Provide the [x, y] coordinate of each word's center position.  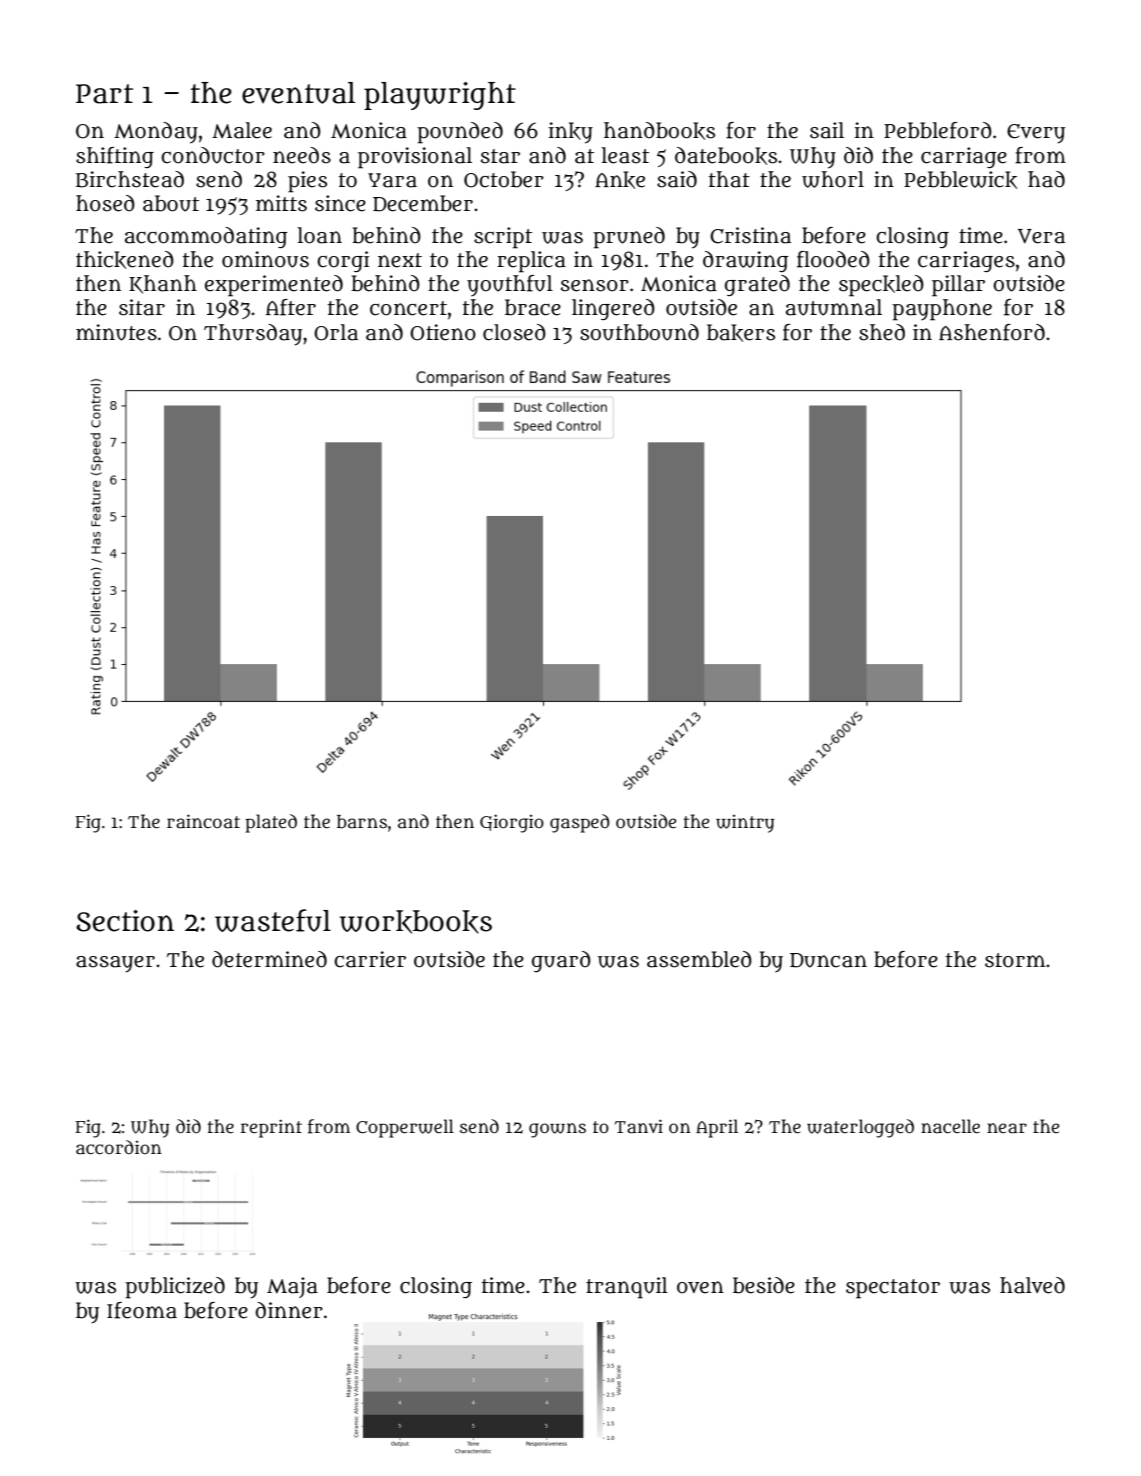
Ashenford [992, 332]
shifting [115, 157]
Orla [336, 332]
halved [1032, 1285]
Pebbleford [938, 130]
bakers [741, 333]
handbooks [659, 131]
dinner [289, 1310]
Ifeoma [142, 1310]
